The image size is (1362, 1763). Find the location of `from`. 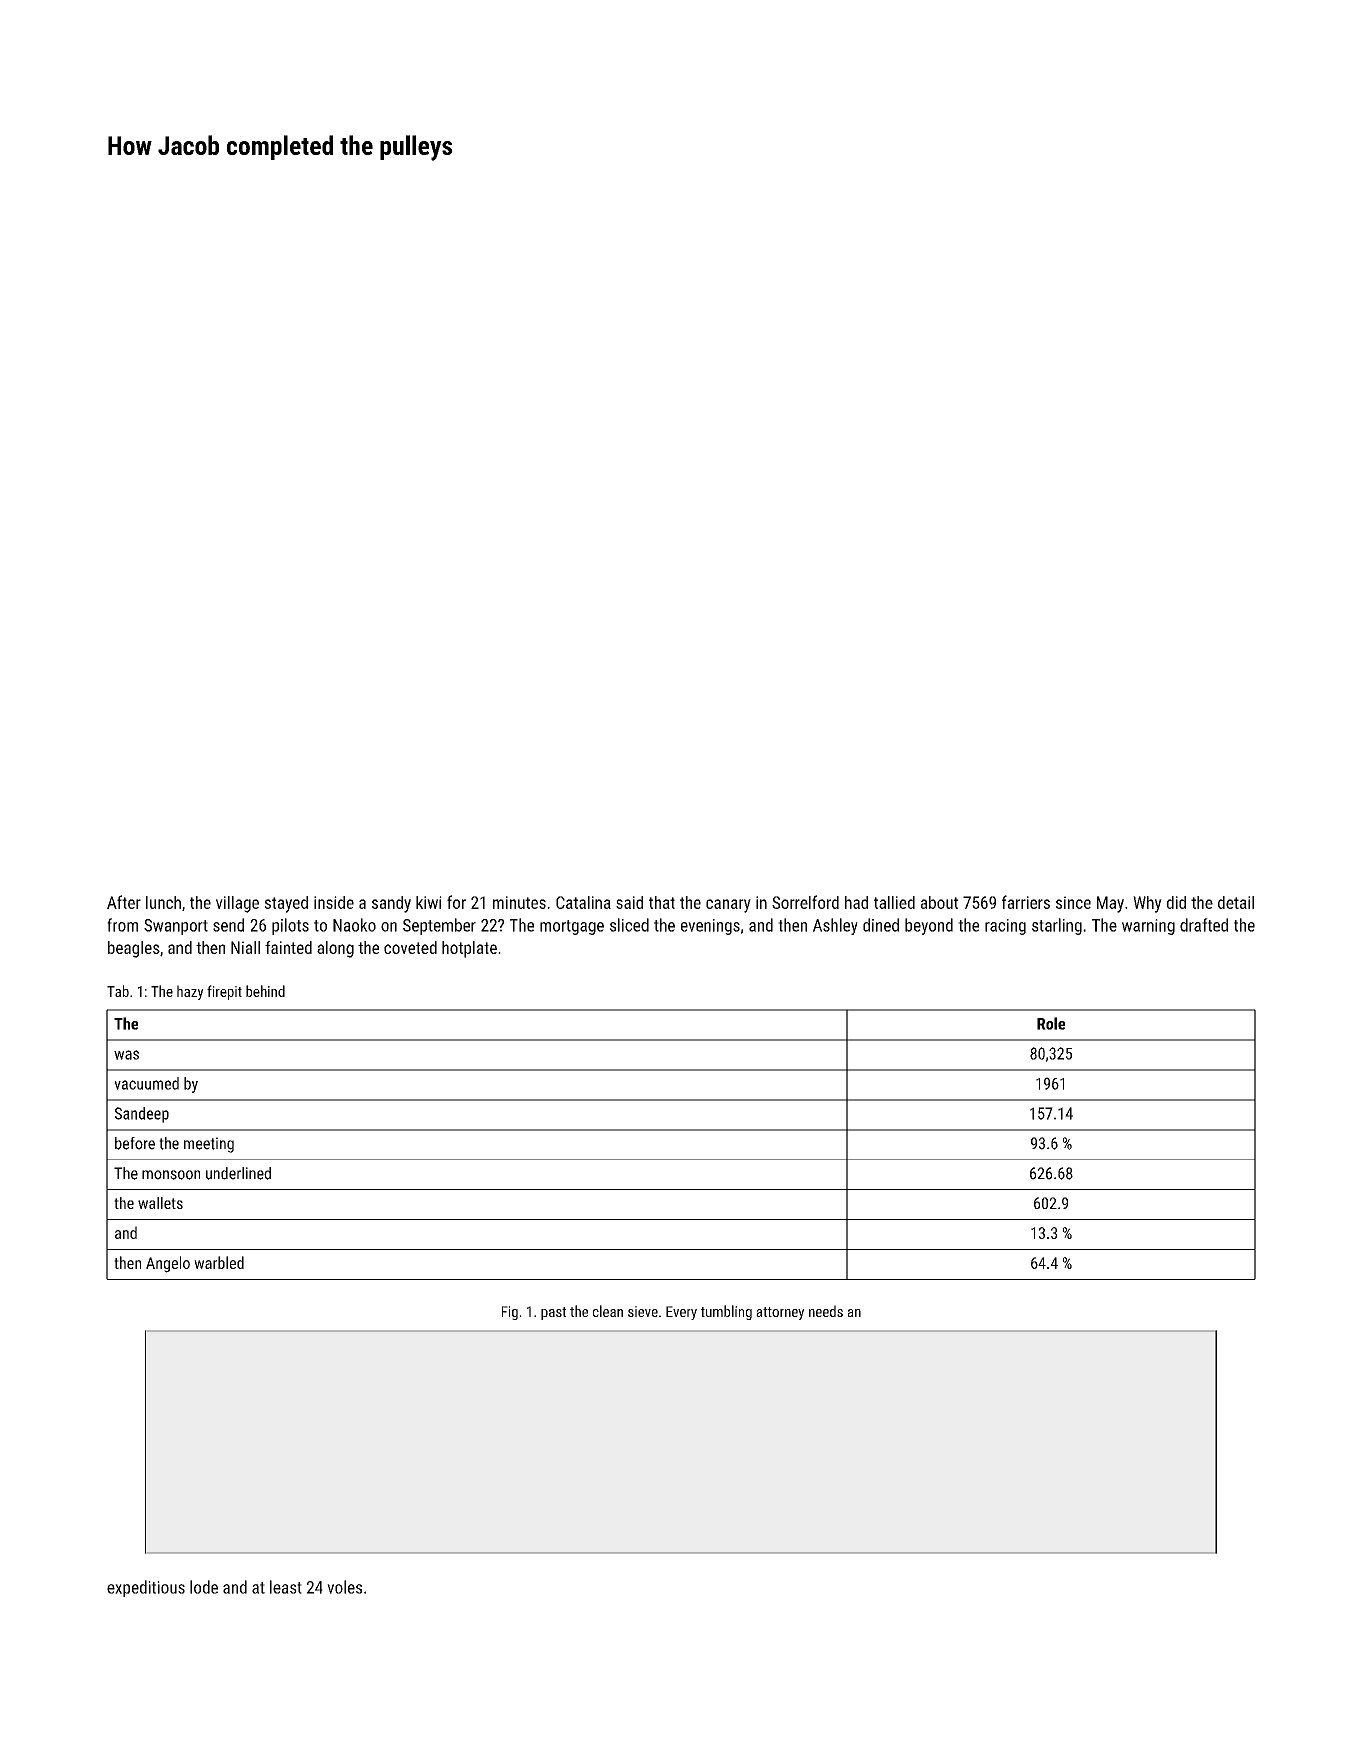

from is located at coordinates (122, 925).
